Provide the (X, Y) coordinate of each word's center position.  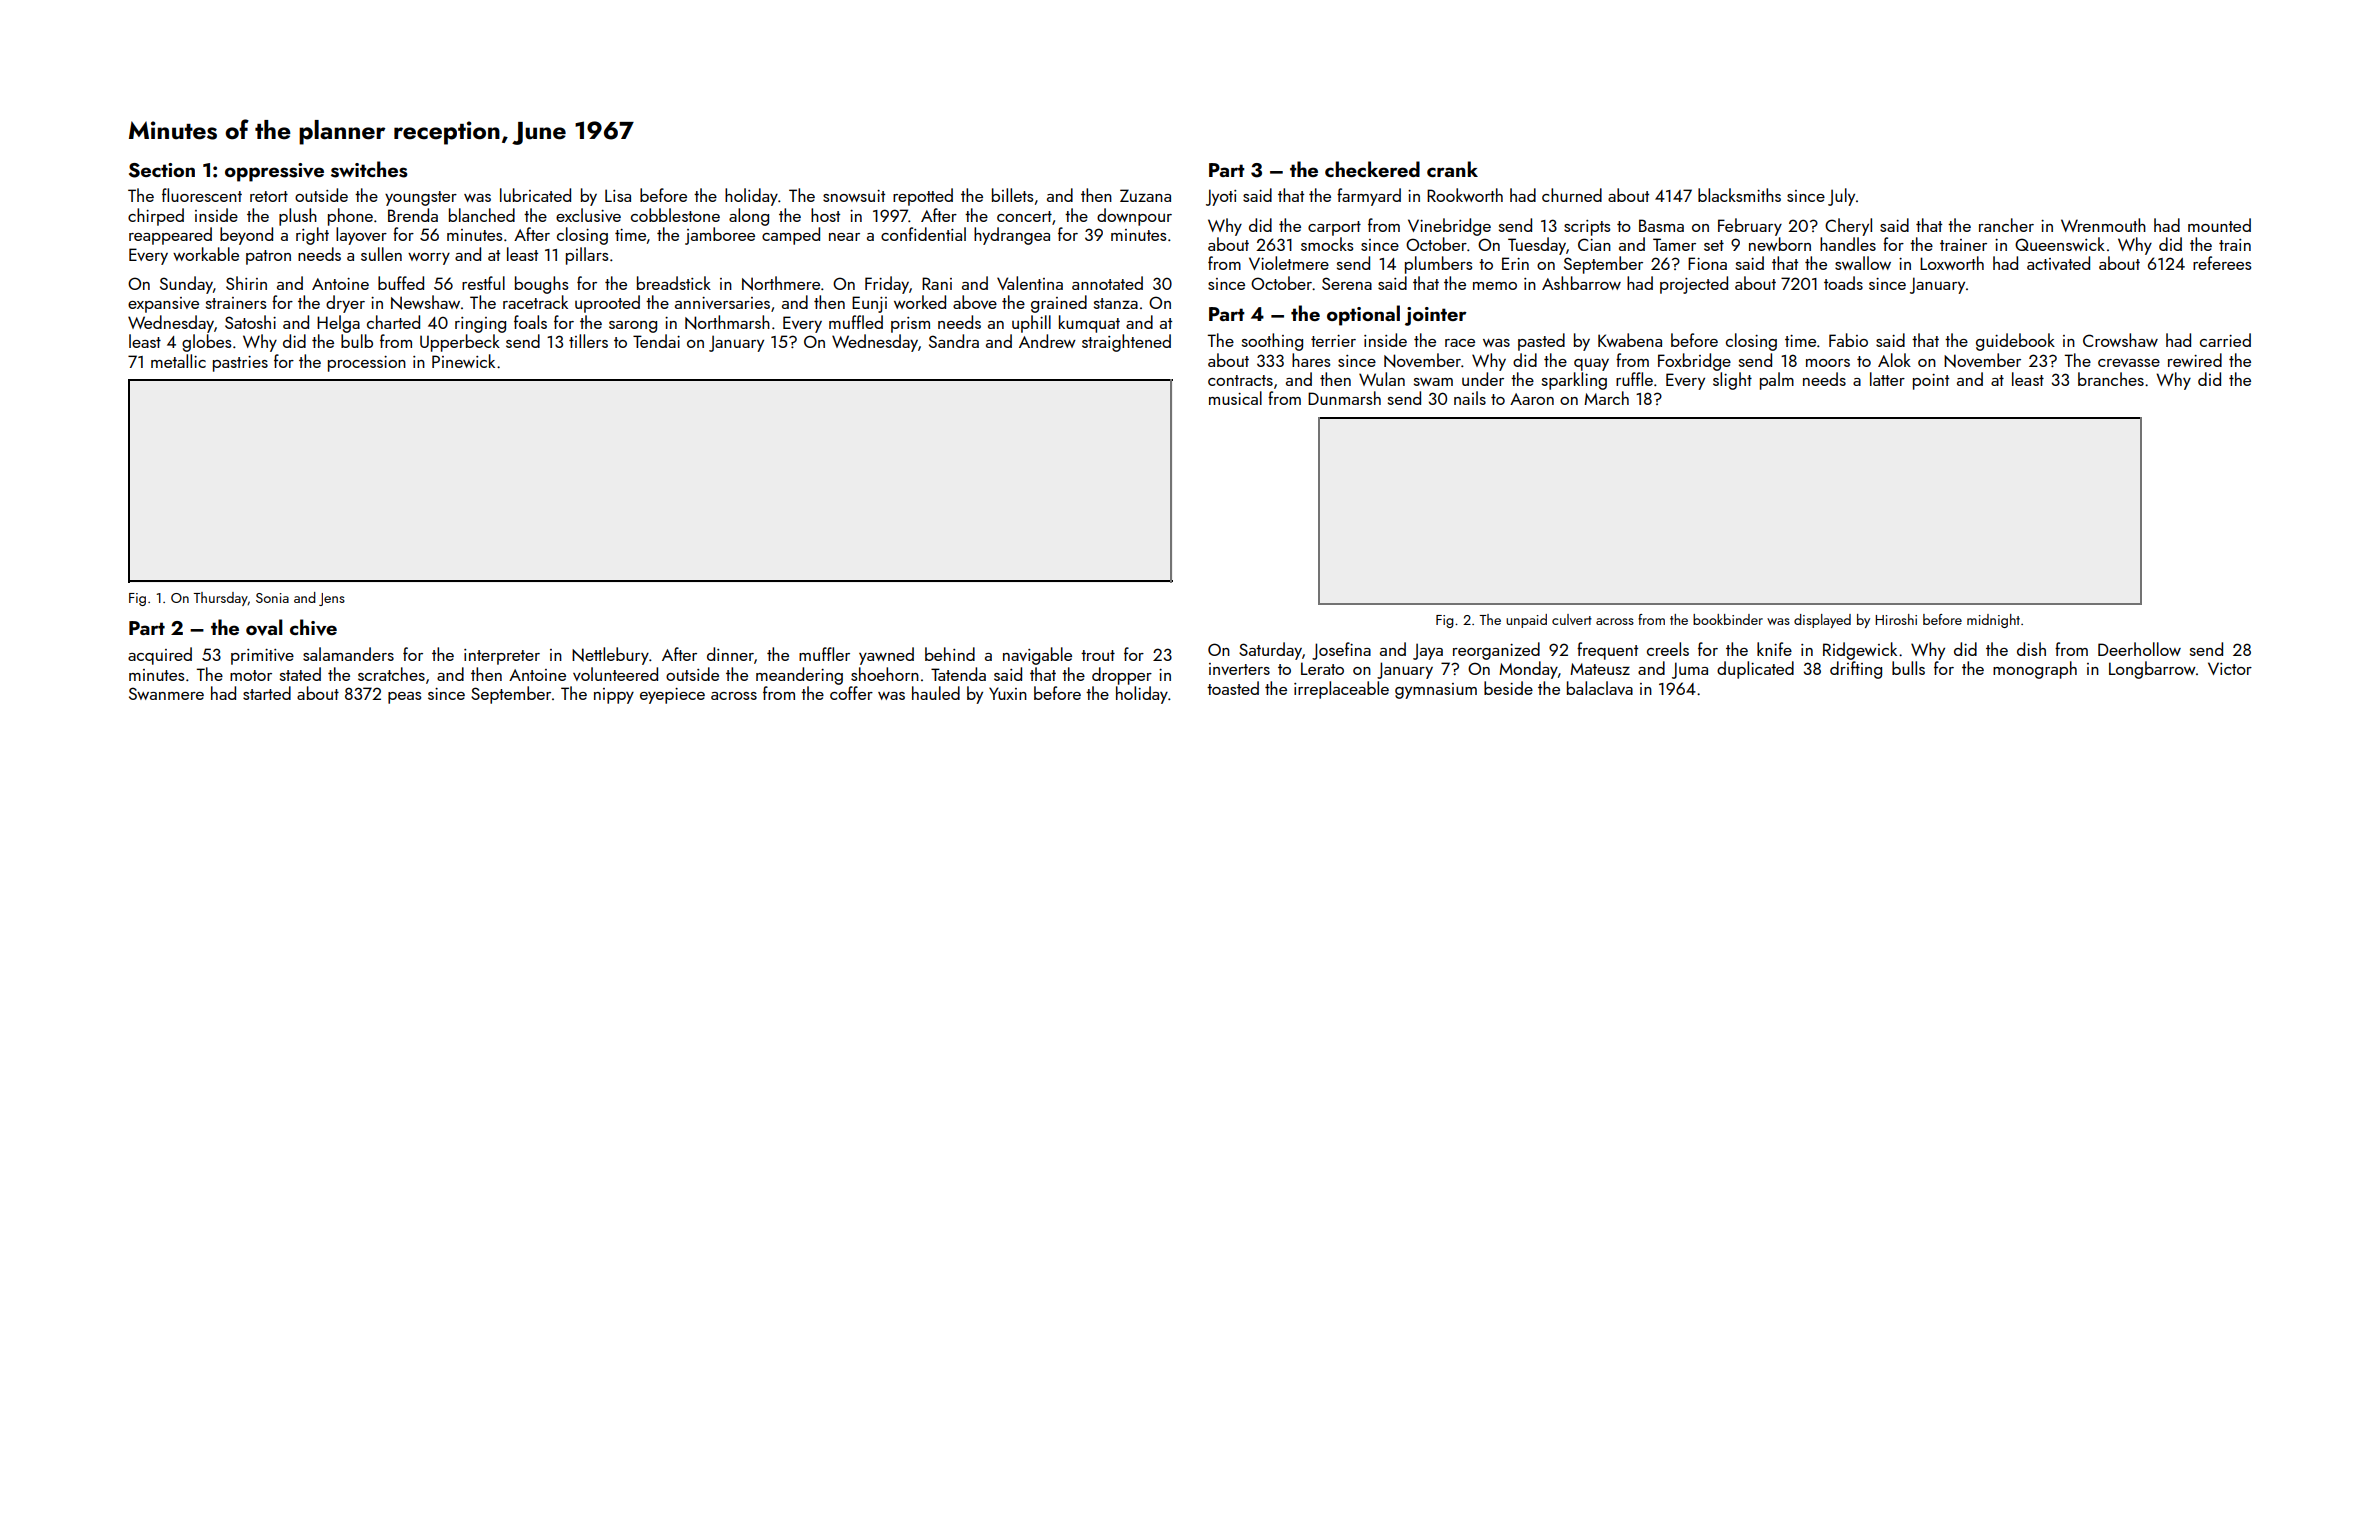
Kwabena (1630, 340)
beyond (246, 236)
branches (2111, 379)
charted (393, 322)
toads (1843, 283)
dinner (730, 654)
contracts (1240, 380)
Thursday (220, 599)
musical (1235, 398)
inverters (1239, 669)
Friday (887, 285)
